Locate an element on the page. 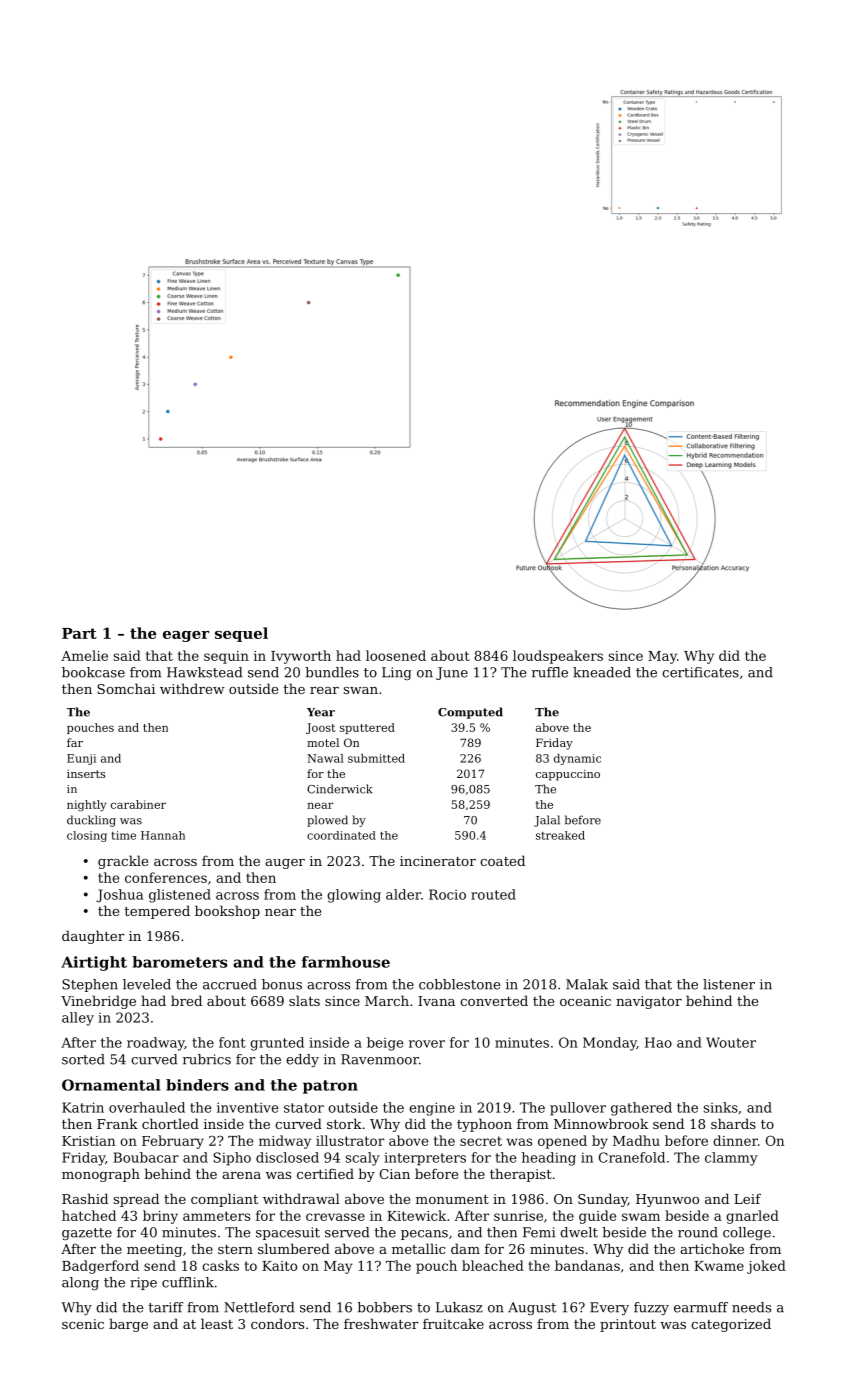 This document has height=1400, width=849. loosened is located at coordinates (396, 655).
